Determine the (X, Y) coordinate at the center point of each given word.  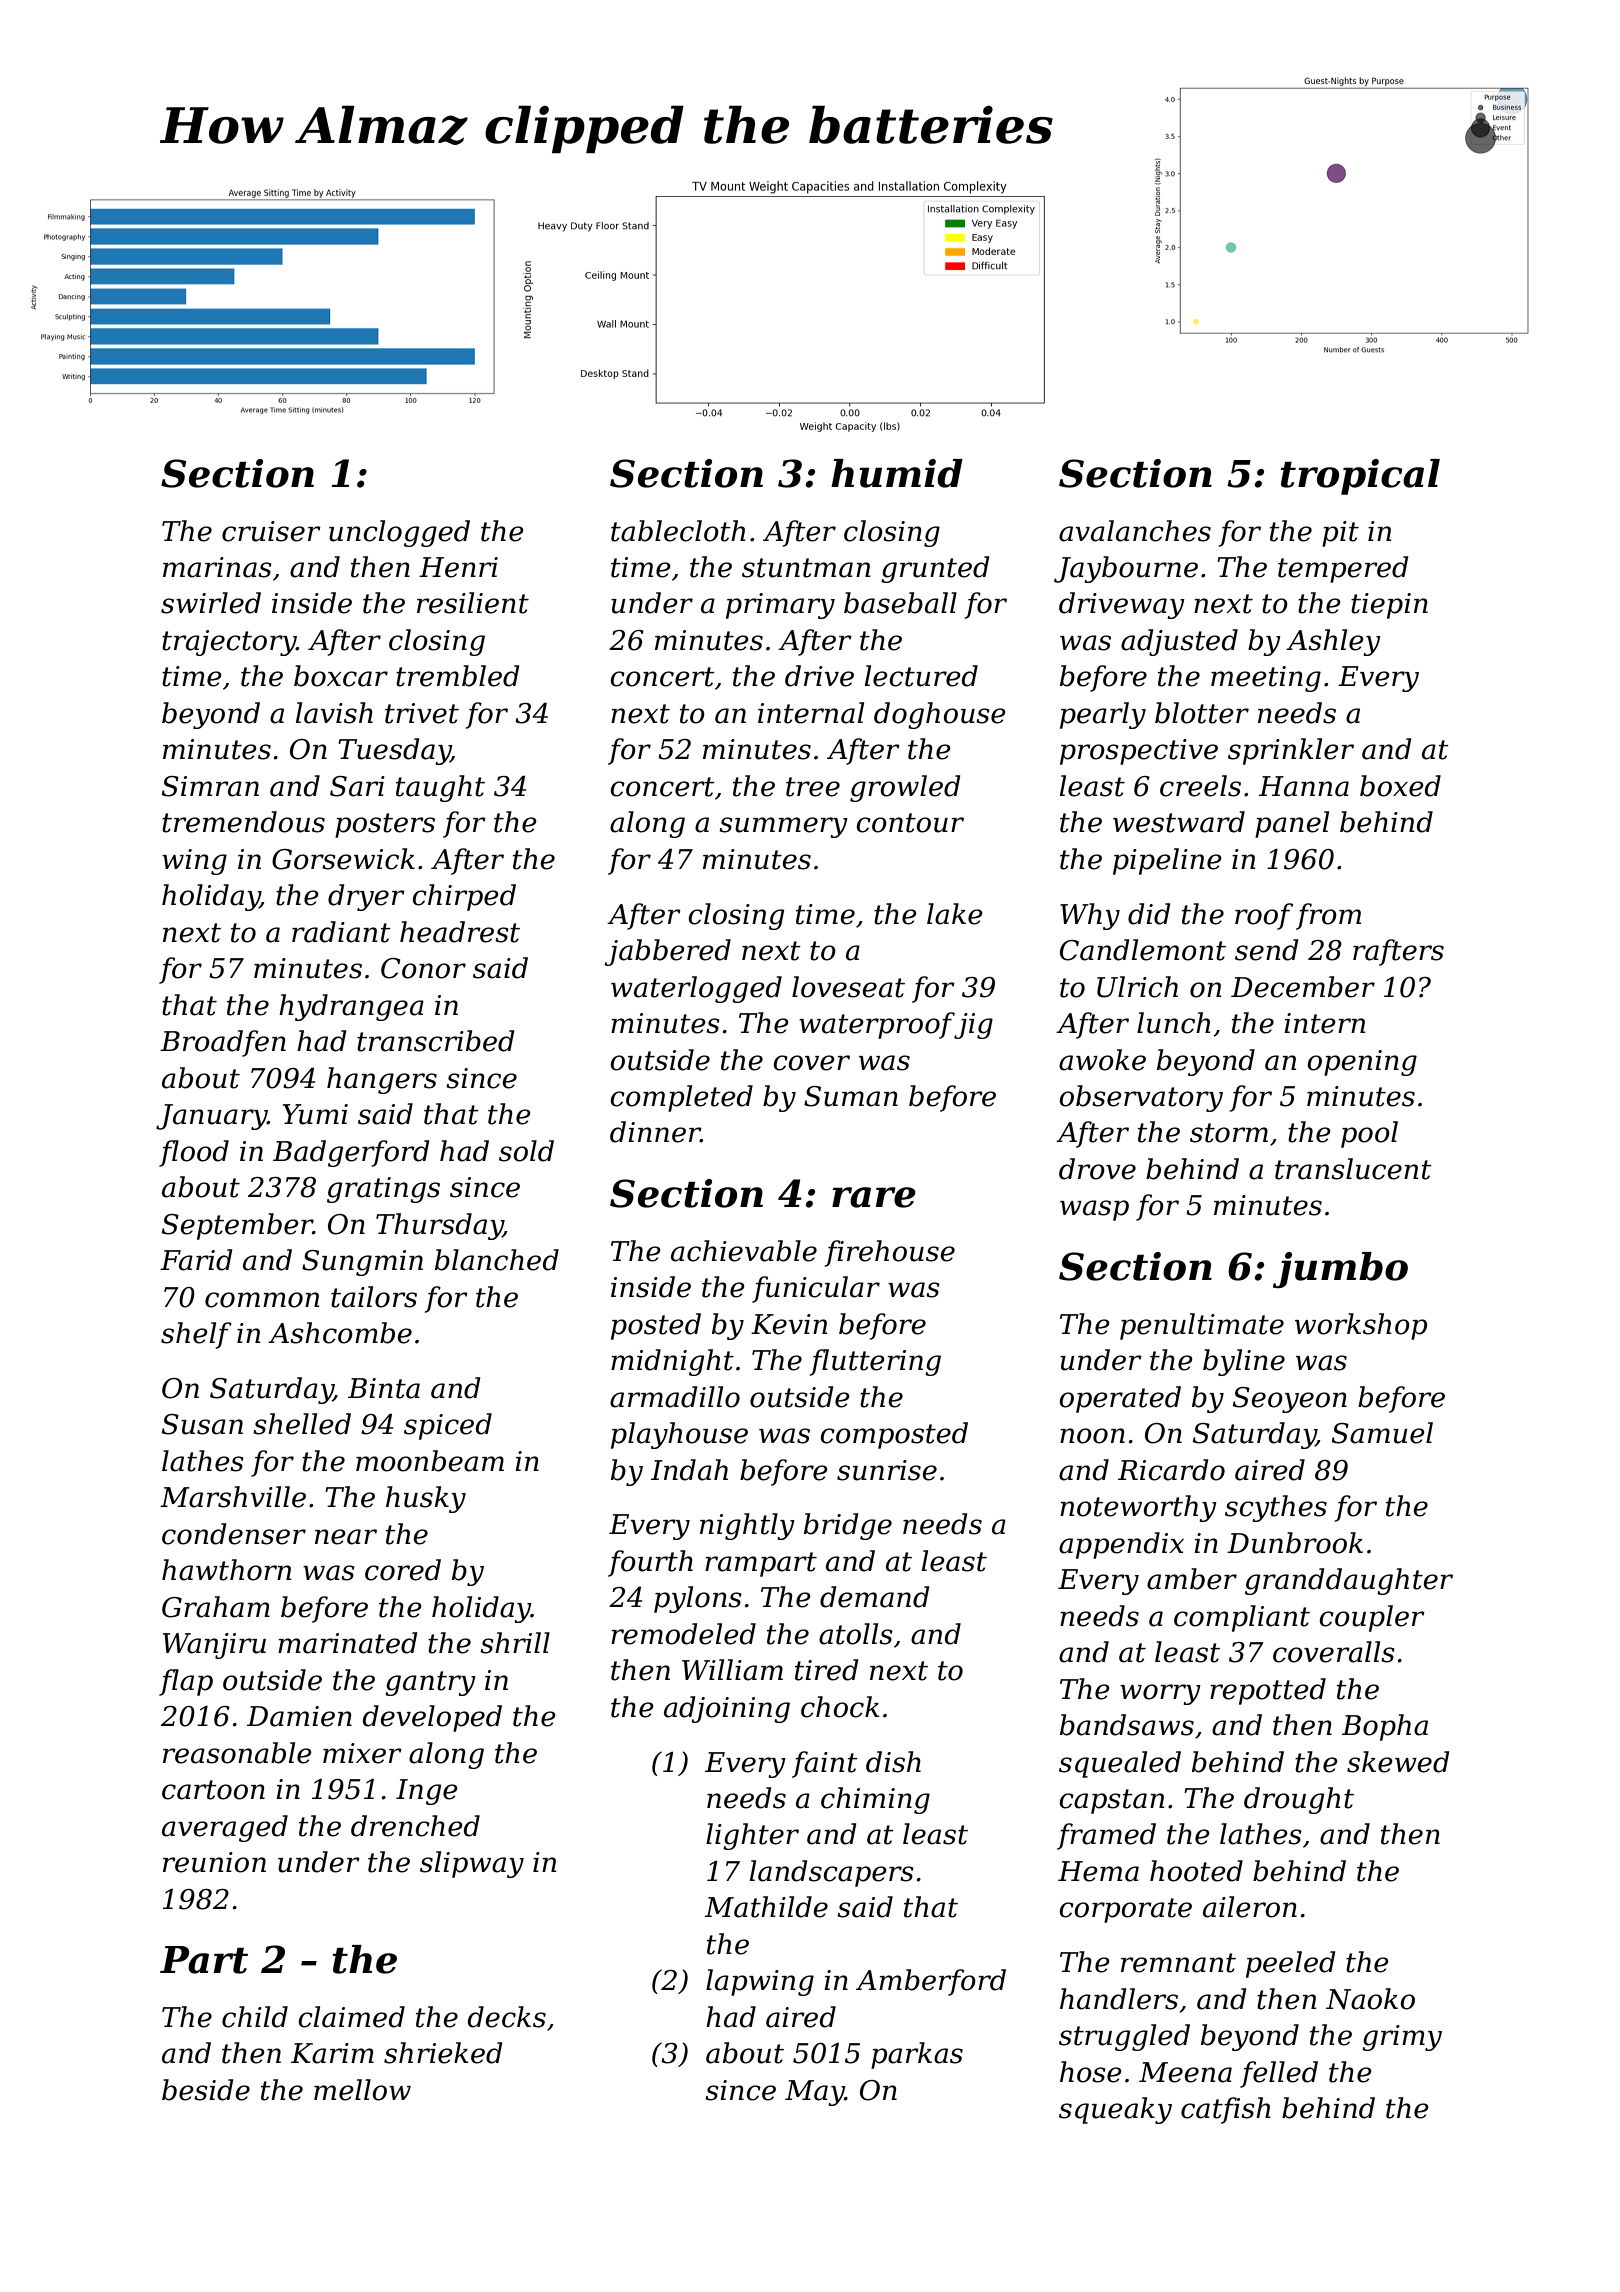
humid (897, 473)
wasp (1094, 1210)
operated (1120, 1399)
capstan (1111, 1801)
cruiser (271, 531)
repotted (1268, 1691)
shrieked (443, 2053)
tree (813, 787)
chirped (464, 897)
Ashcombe (340, 1333)
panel (1292, 824)
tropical (1360, 477)
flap (186, 1682)
